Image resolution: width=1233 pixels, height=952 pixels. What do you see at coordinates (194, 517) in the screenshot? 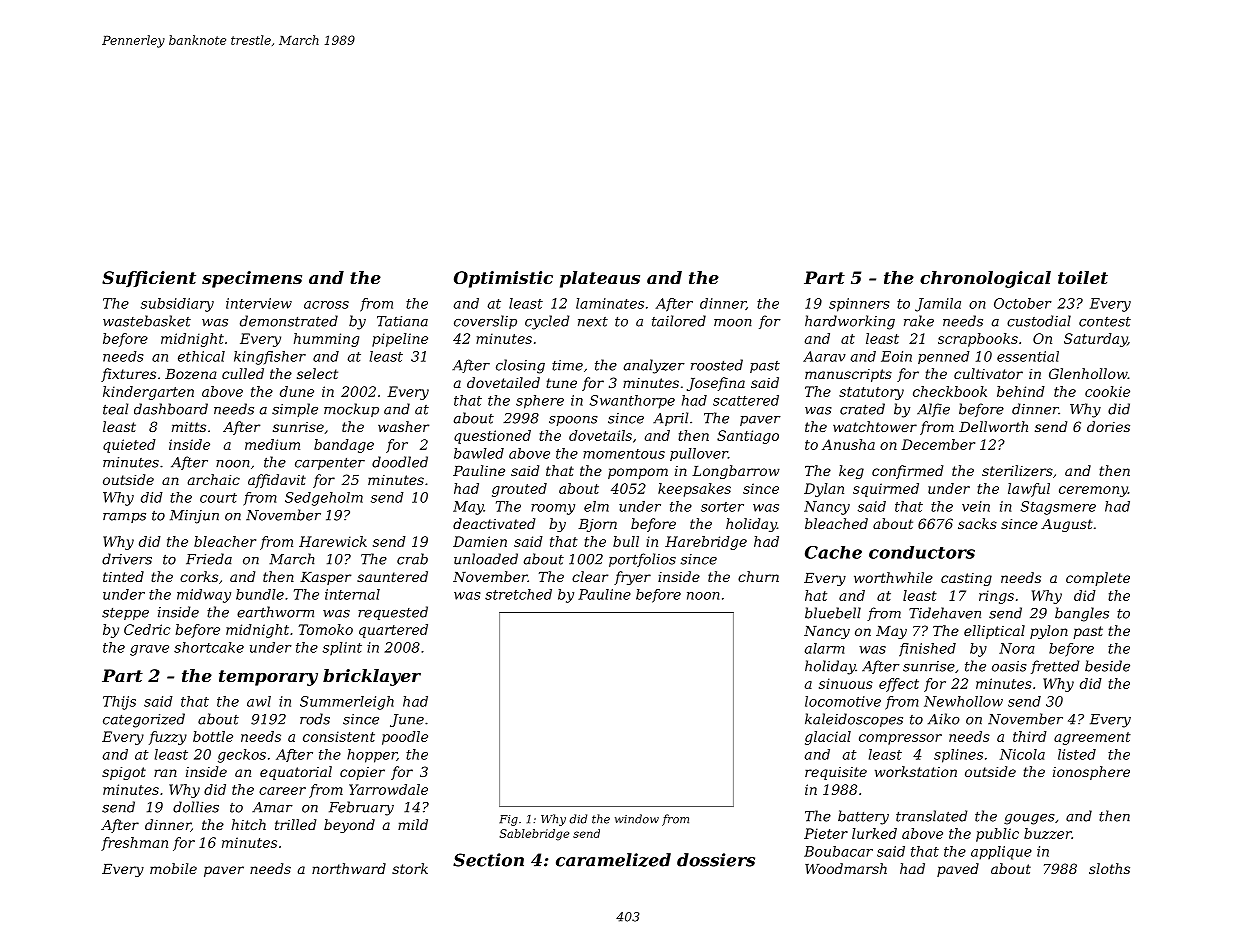
I see `Minjun` at bounding box center [194, 517].
